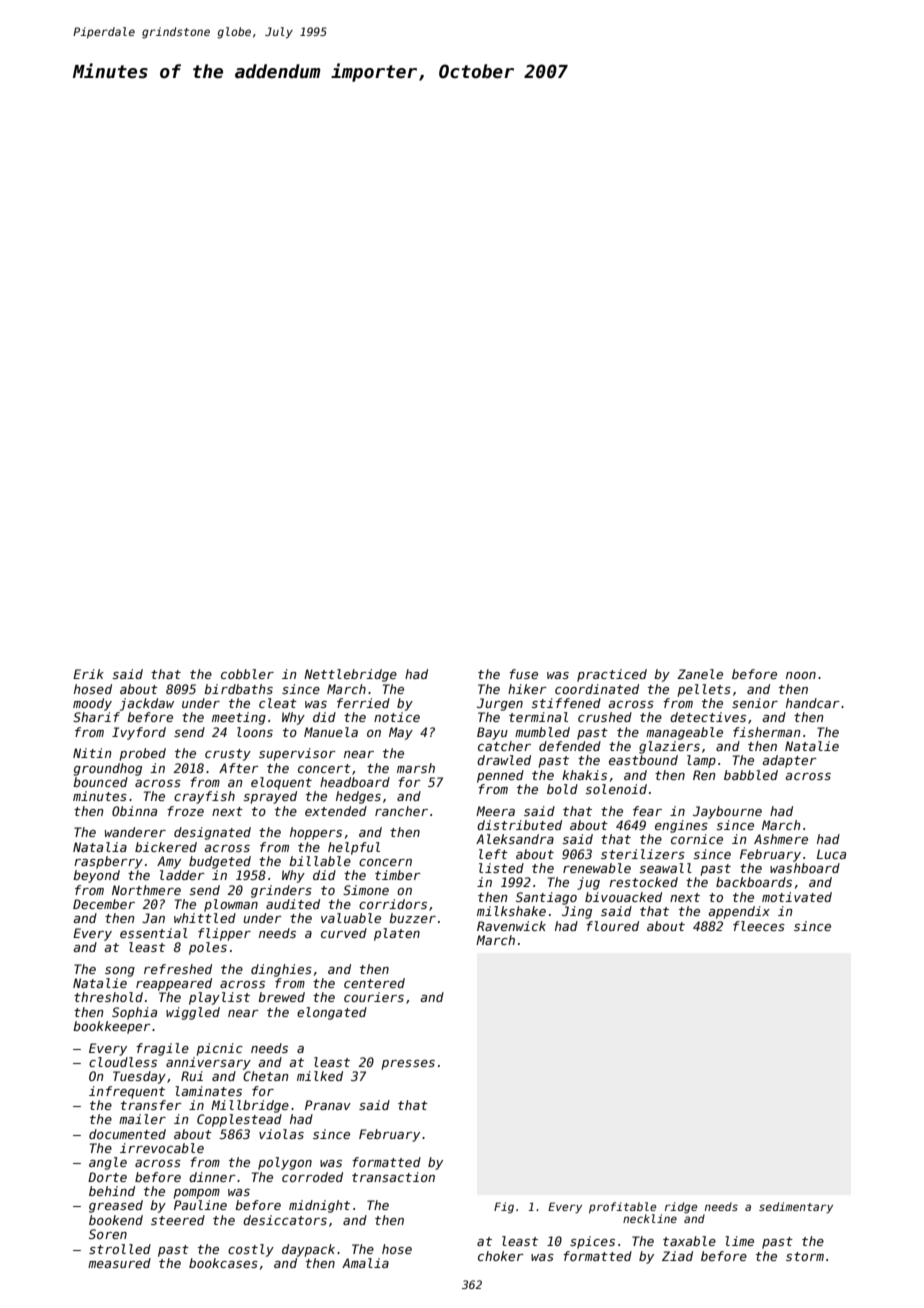 This screenshot has height=1308, width=924. What do you see at coordinates (328, 1105) in the screenshot?
I see `Pranav` at bounding box center [328, 1105].
